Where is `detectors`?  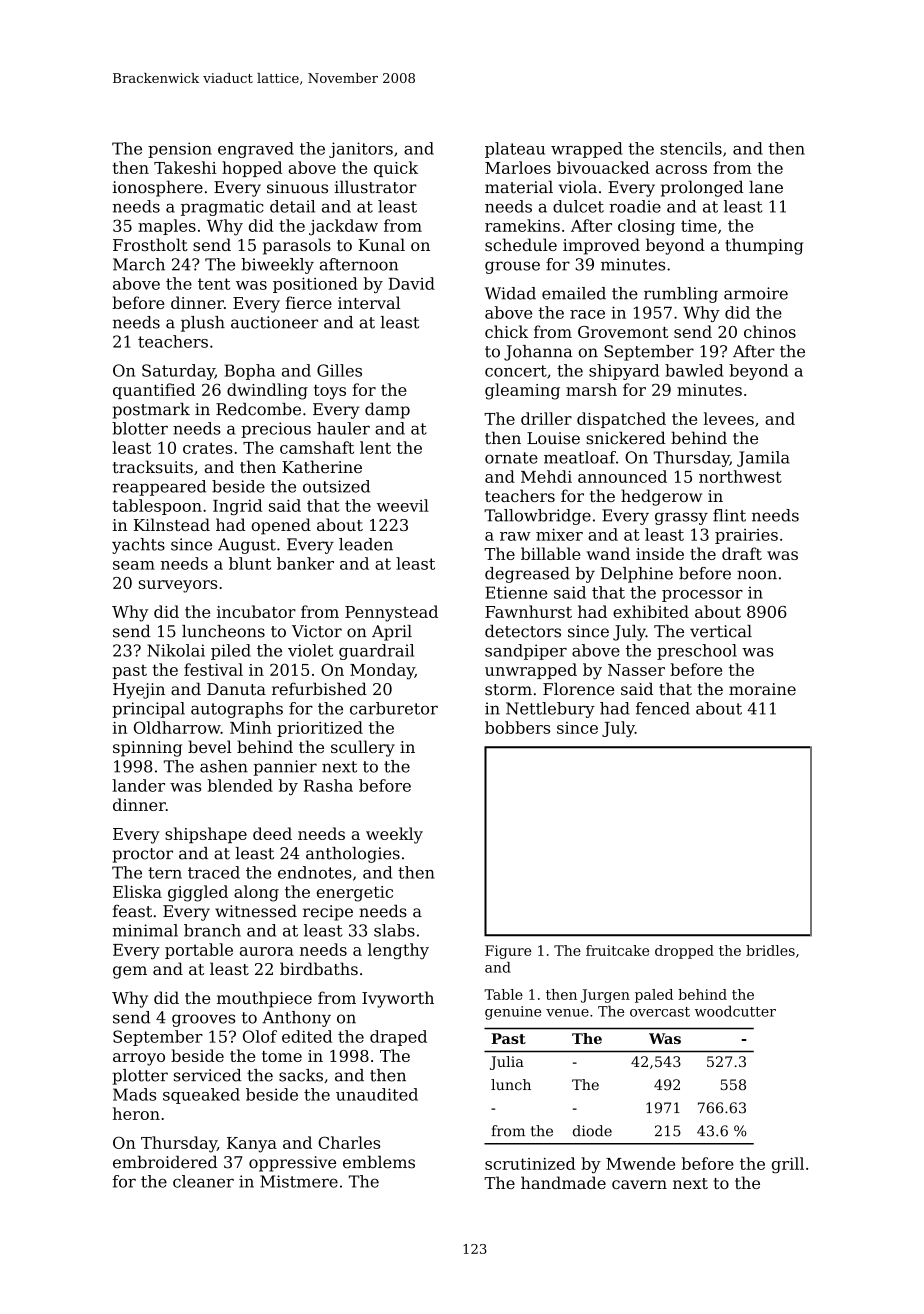
detectors is located at coordinates (523, 631).
